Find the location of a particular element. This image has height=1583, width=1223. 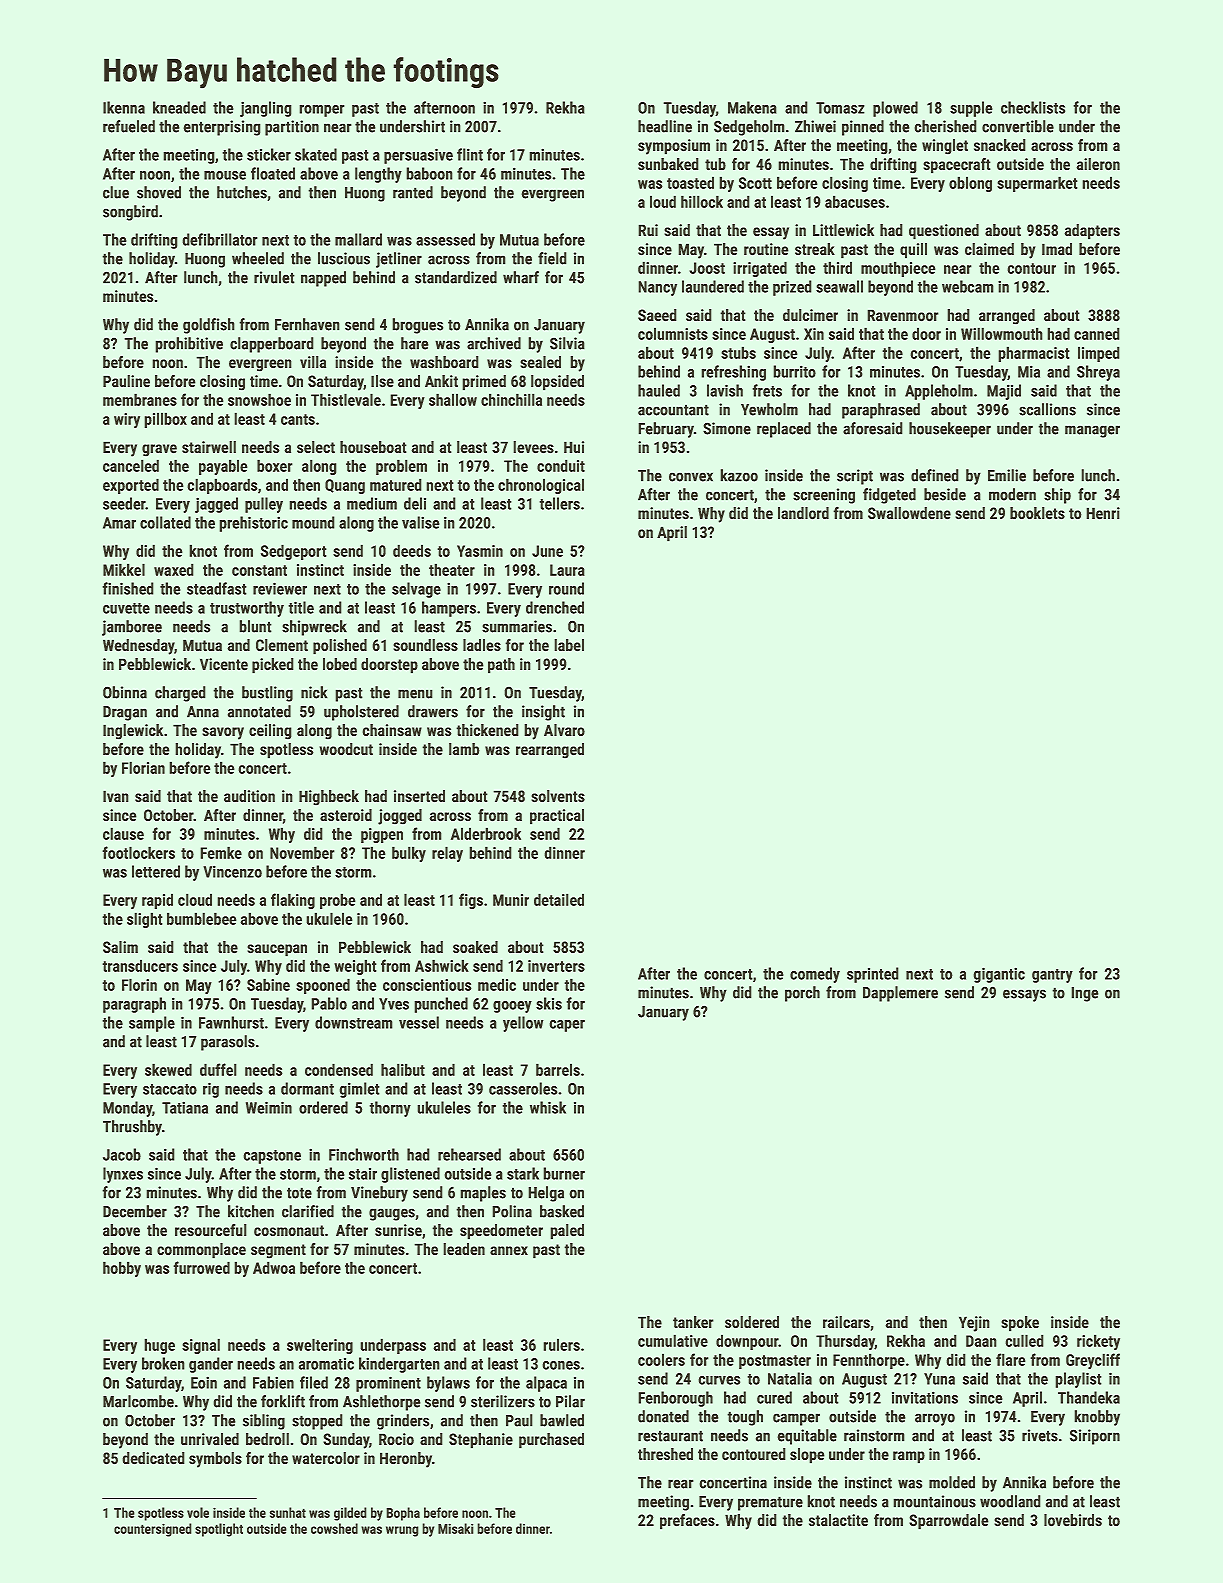

booklets is located at coordinates (1037, 513).
